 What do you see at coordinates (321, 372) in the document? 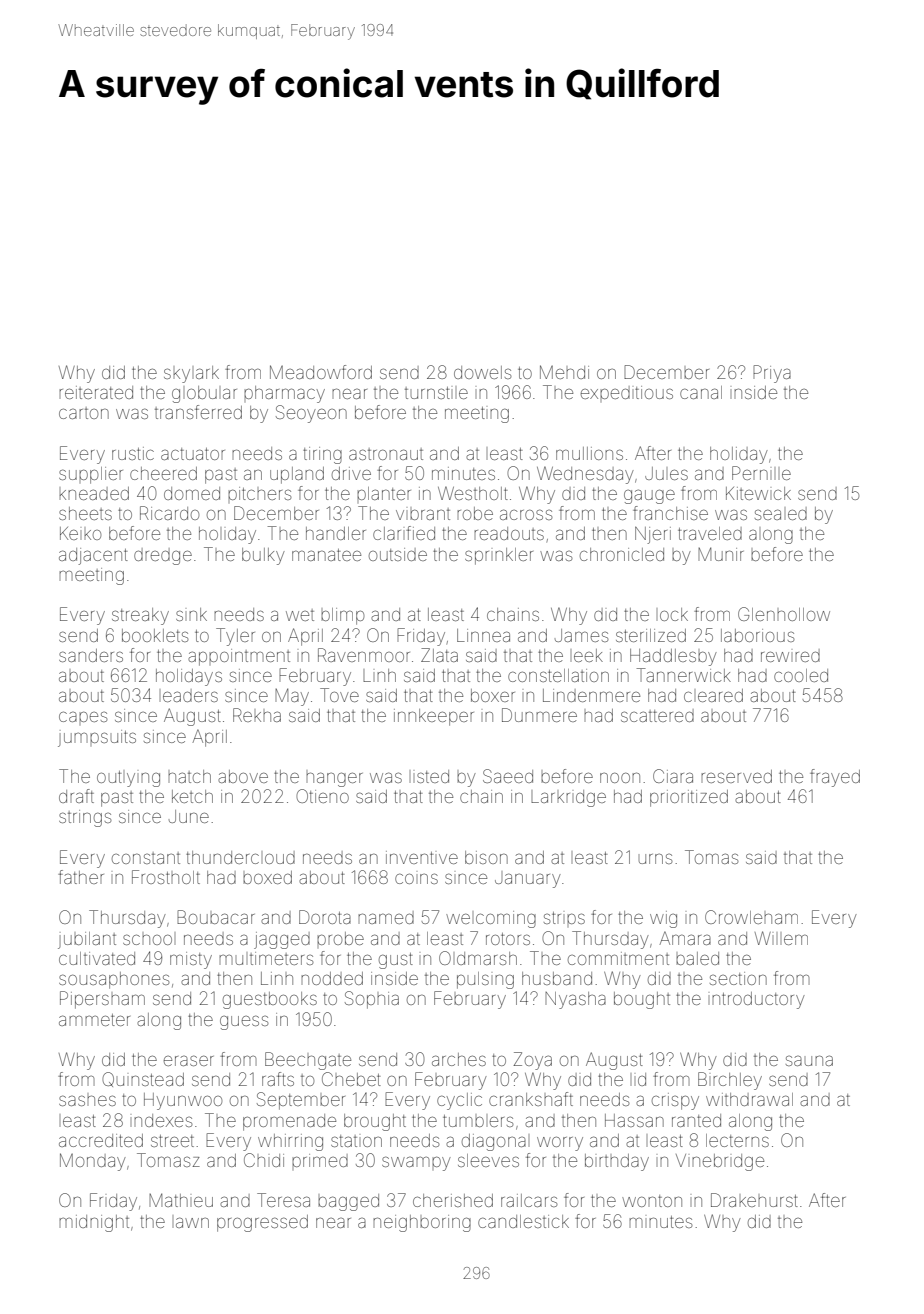
I see `Meadowford` at bounding box center [321, 372].
